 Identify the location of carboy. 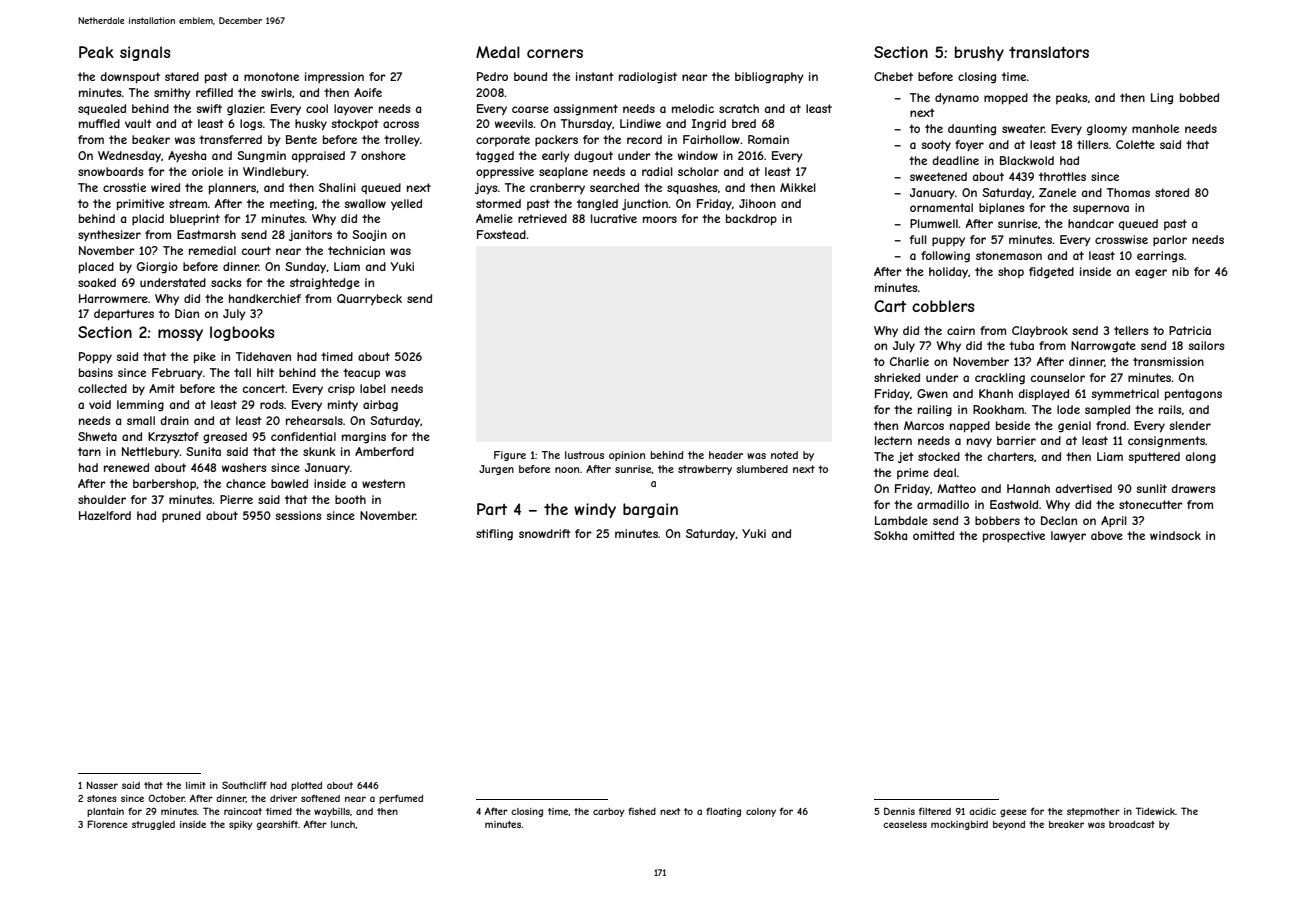
(609, 812).
